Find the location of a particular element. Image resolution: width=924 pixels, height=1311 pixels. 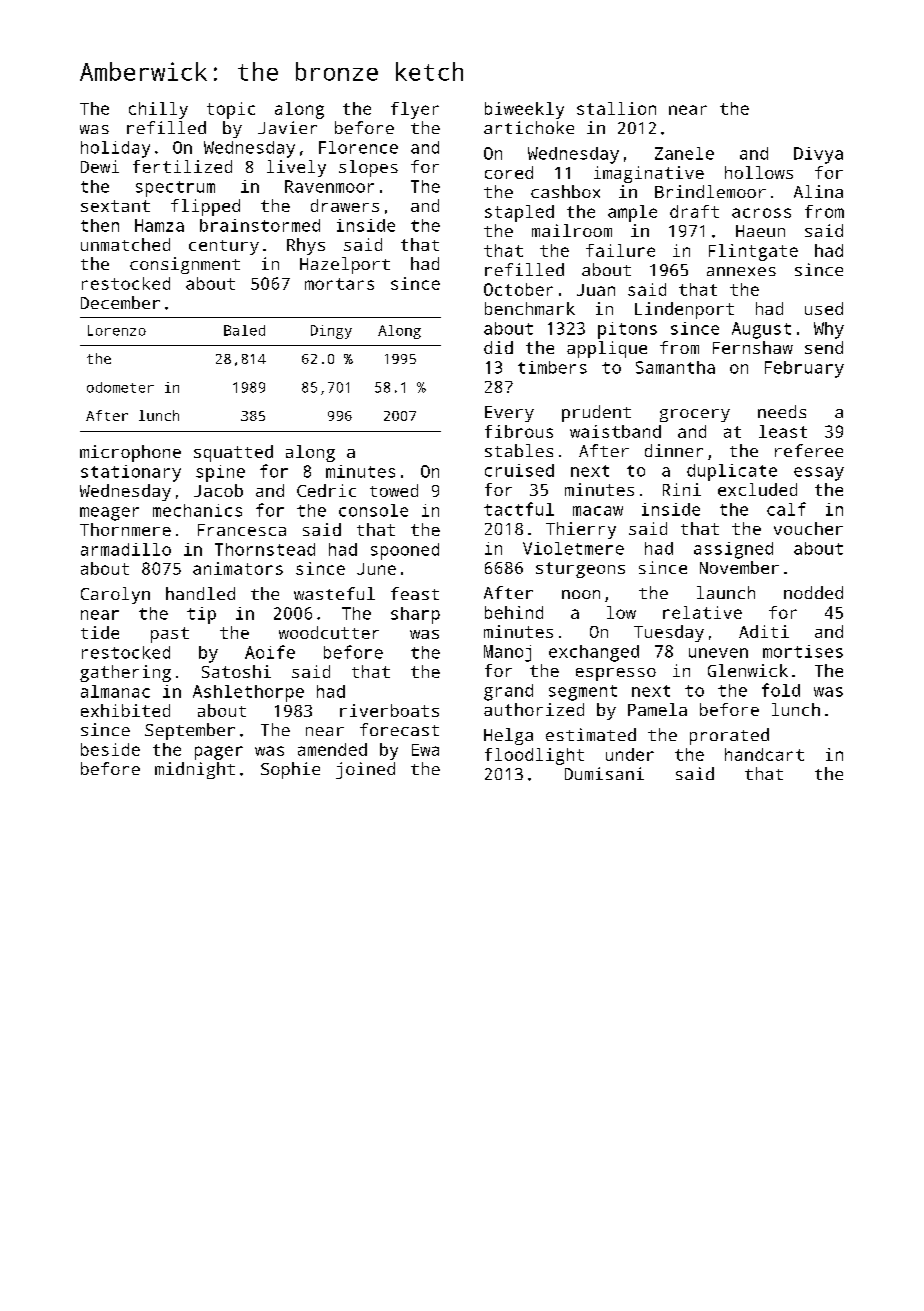

past is located at coordinates (170, 635).
